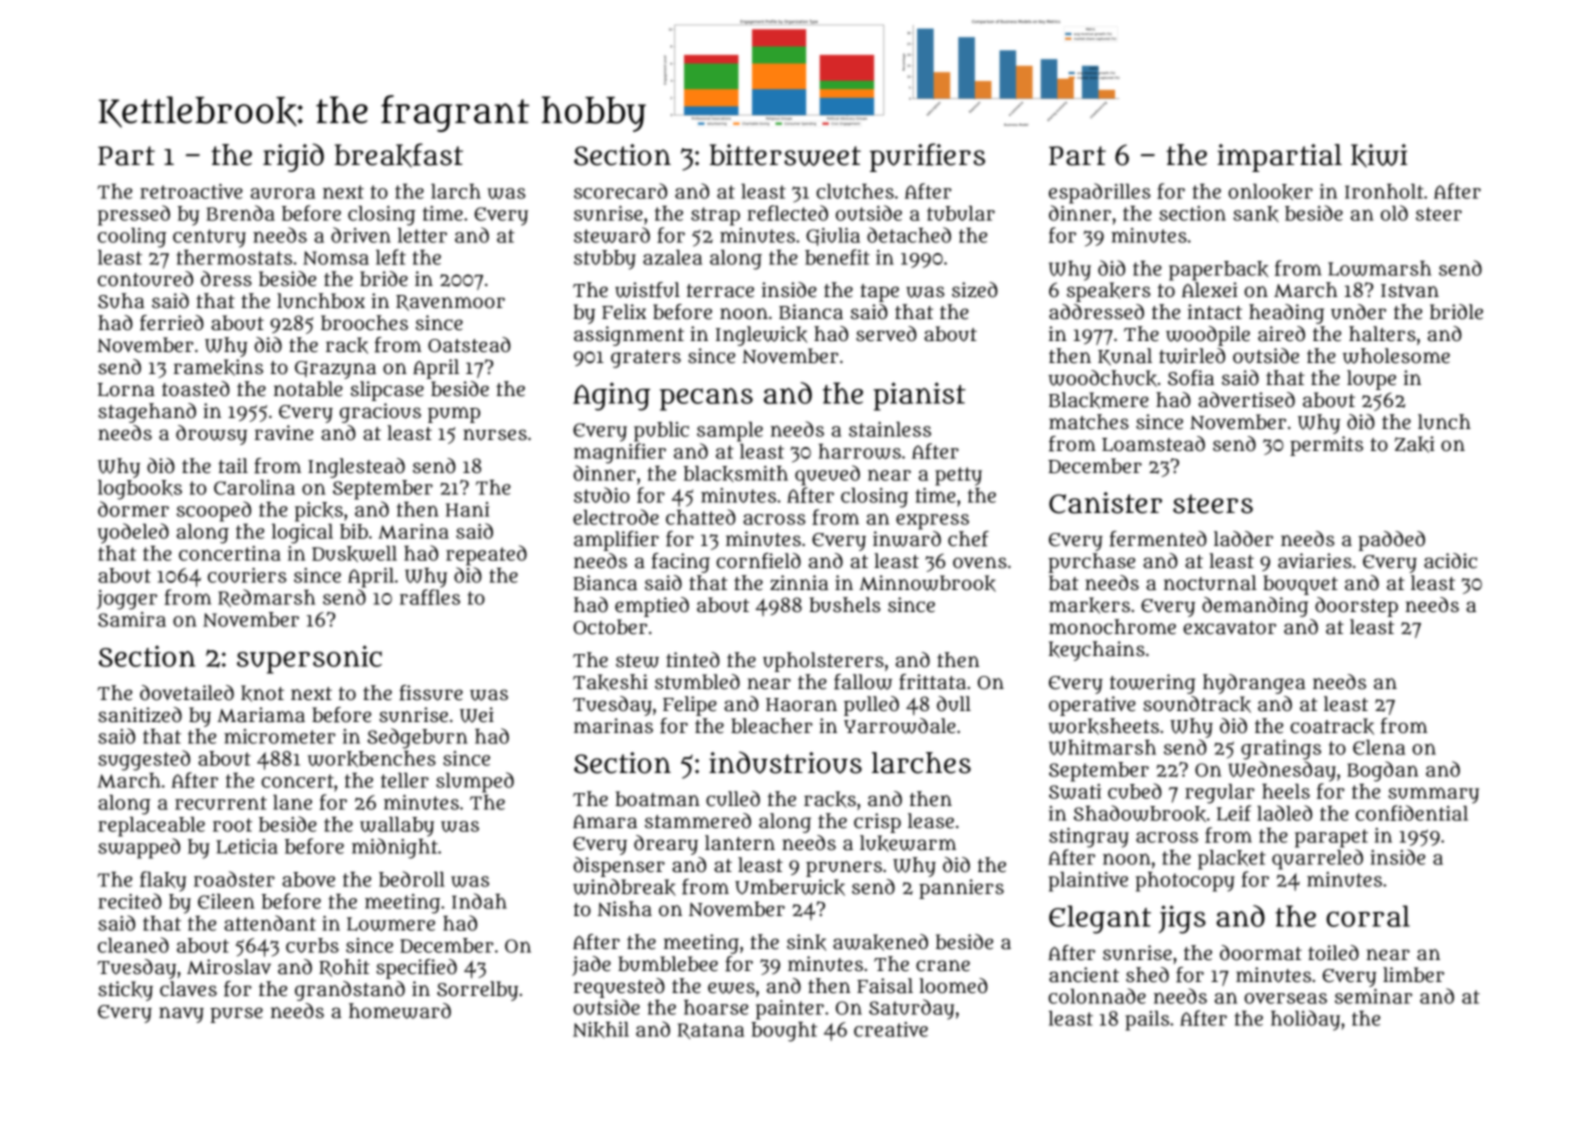  Describe the element at coordinates (1153, 444) in the screenshot. I see `Loamstead` at that location.
